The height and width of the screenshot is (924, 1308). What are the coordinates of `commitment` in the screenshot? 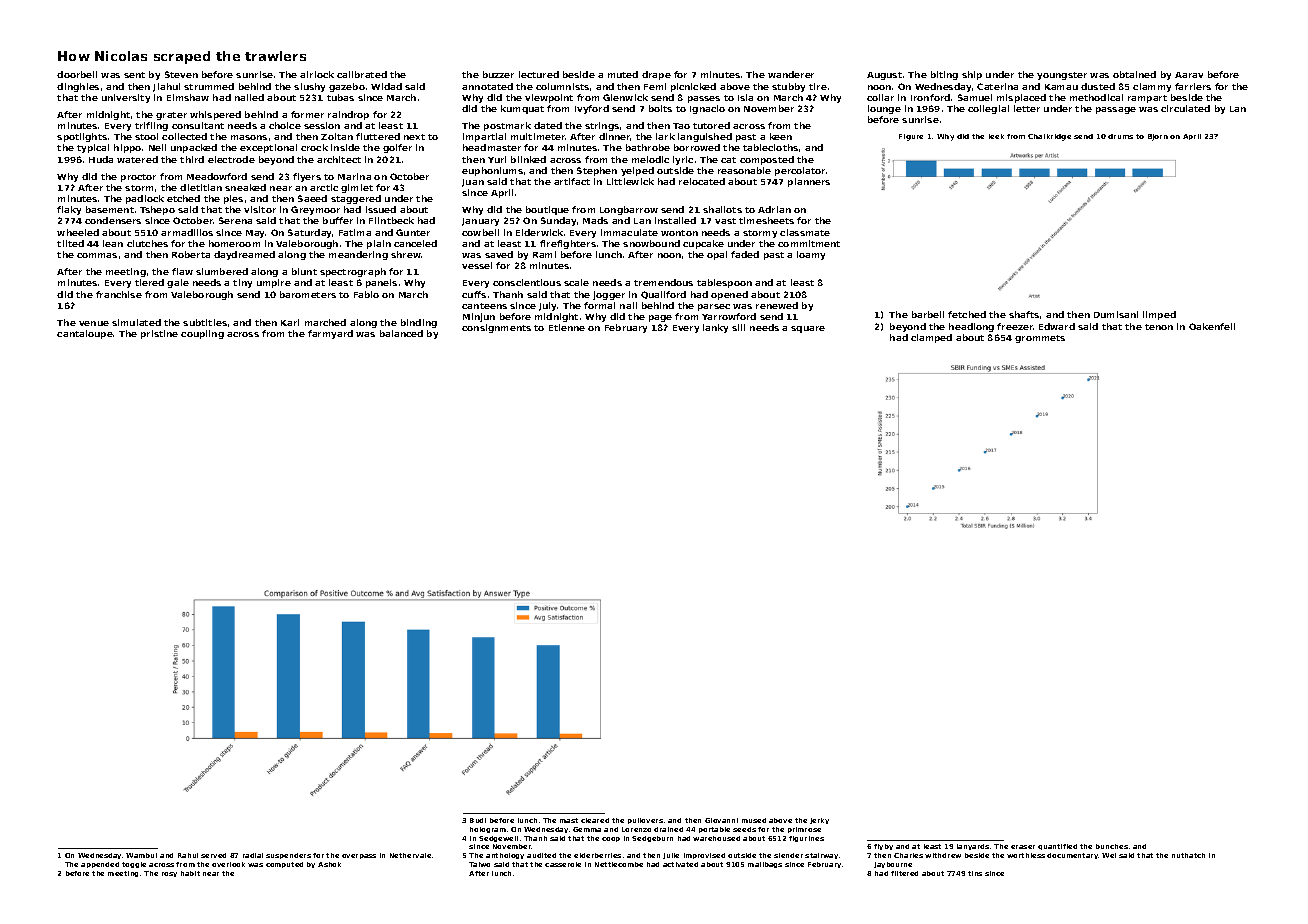 It's located at (809, 243).
